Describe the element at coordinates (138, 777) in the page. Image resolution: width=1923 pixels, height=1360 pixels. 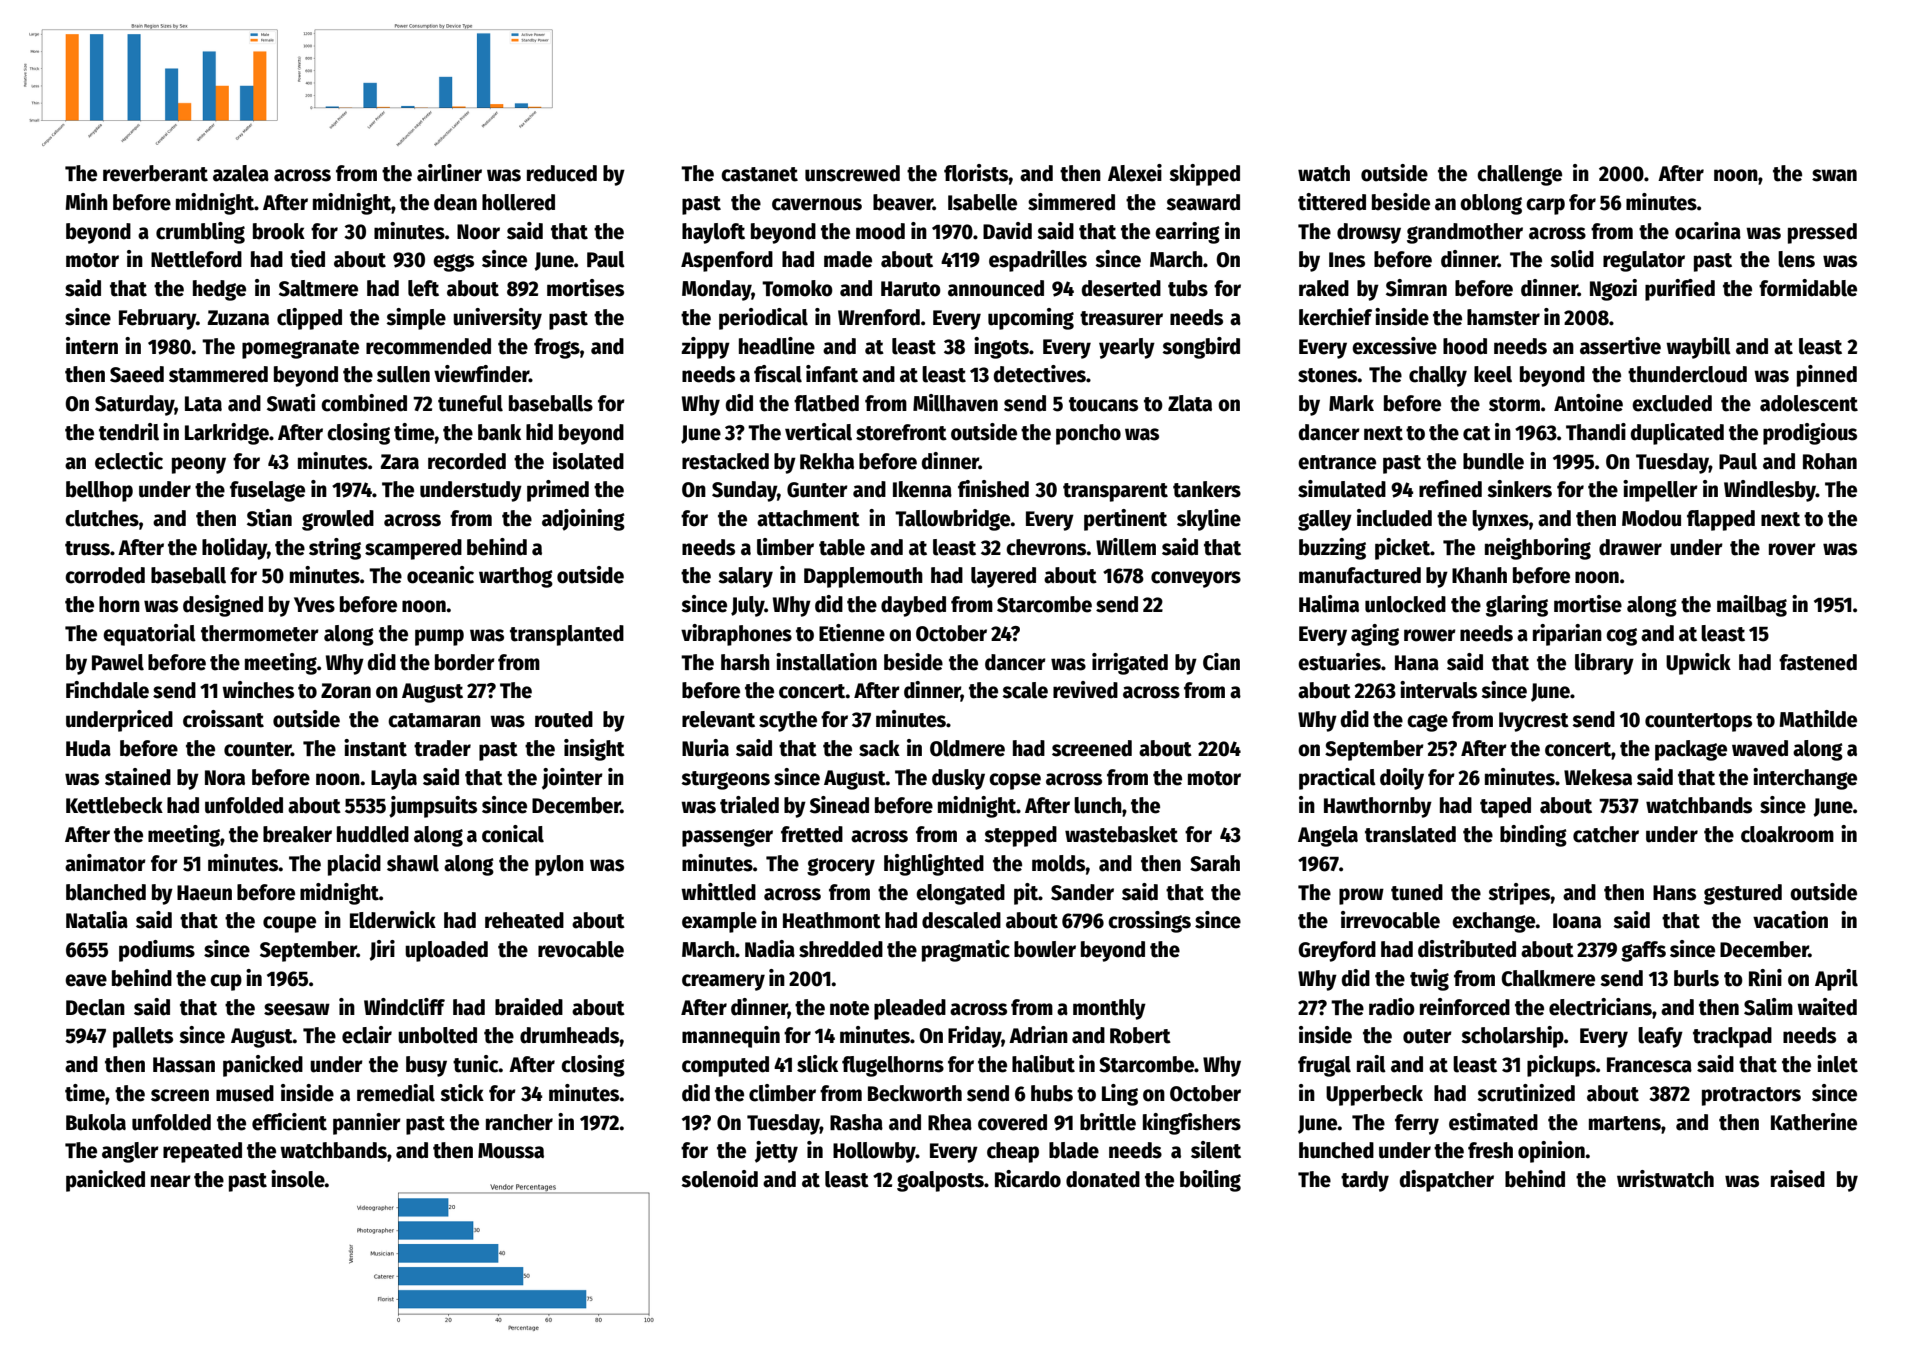
I see `stained` at that location.
